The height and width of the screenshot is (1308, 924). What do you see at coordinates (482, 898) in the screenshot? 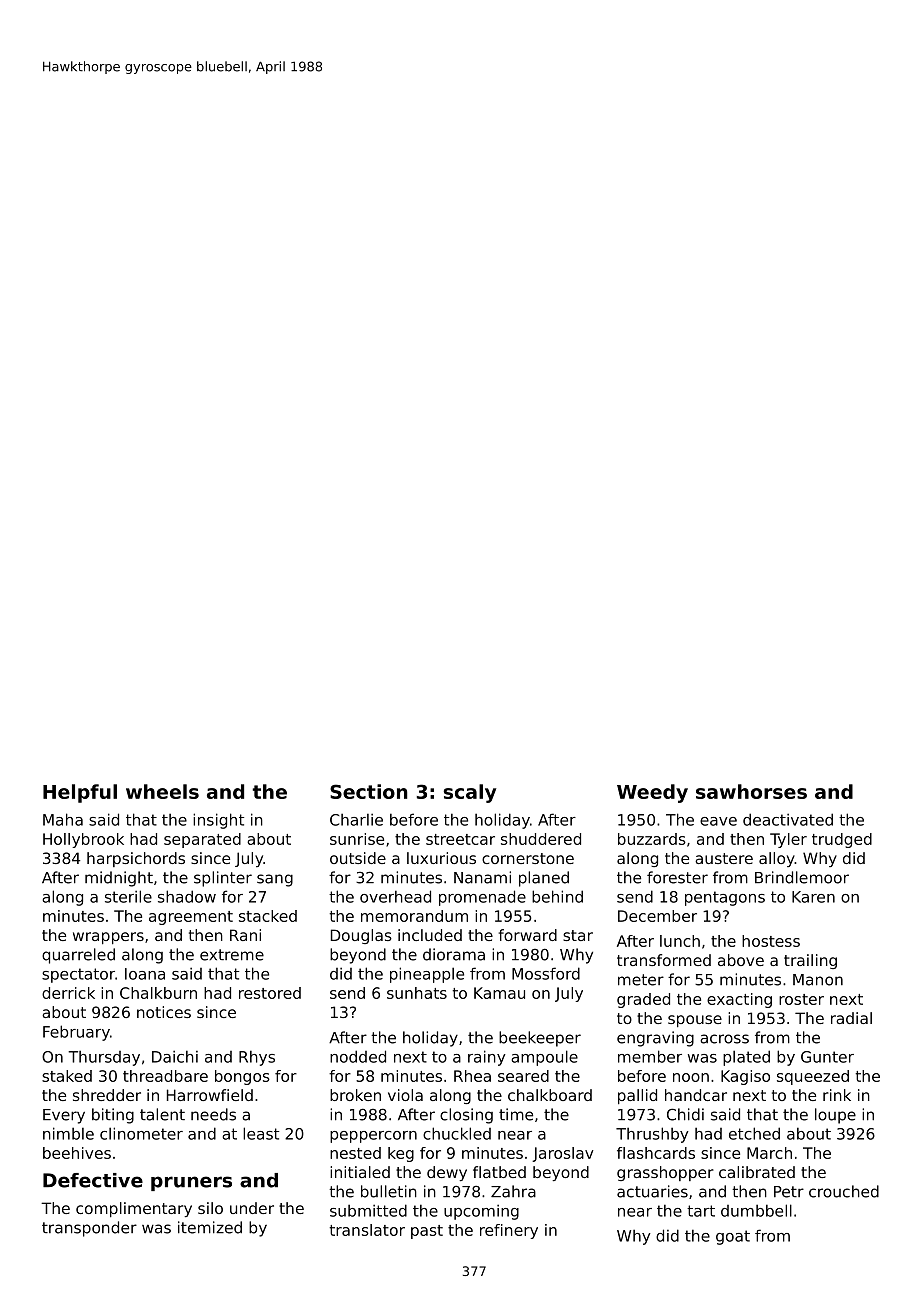
I see `promenade` at bounding box center [482, 898].
